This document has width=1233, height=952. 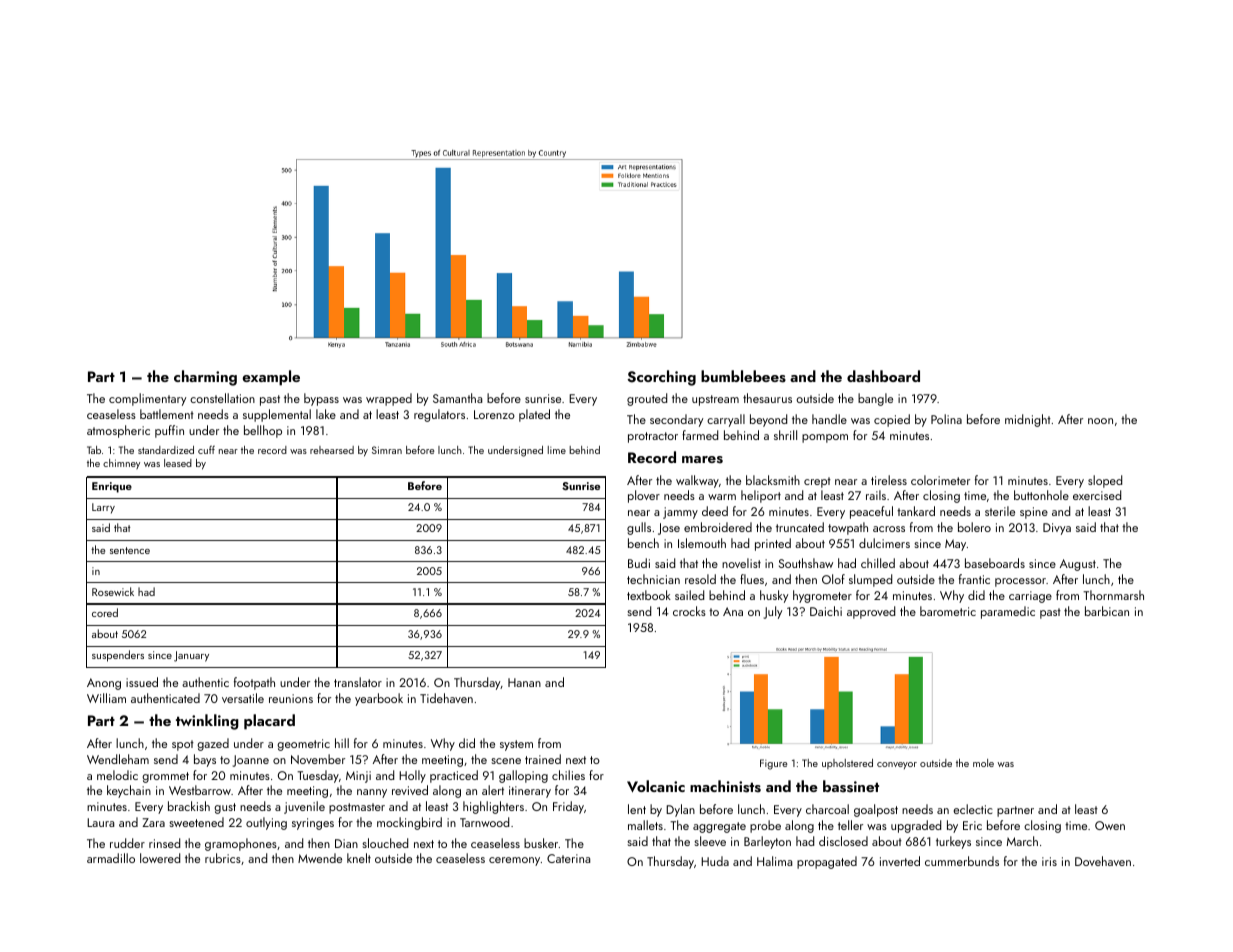 I want to click on armadillo, so click(x=111, y=858).
